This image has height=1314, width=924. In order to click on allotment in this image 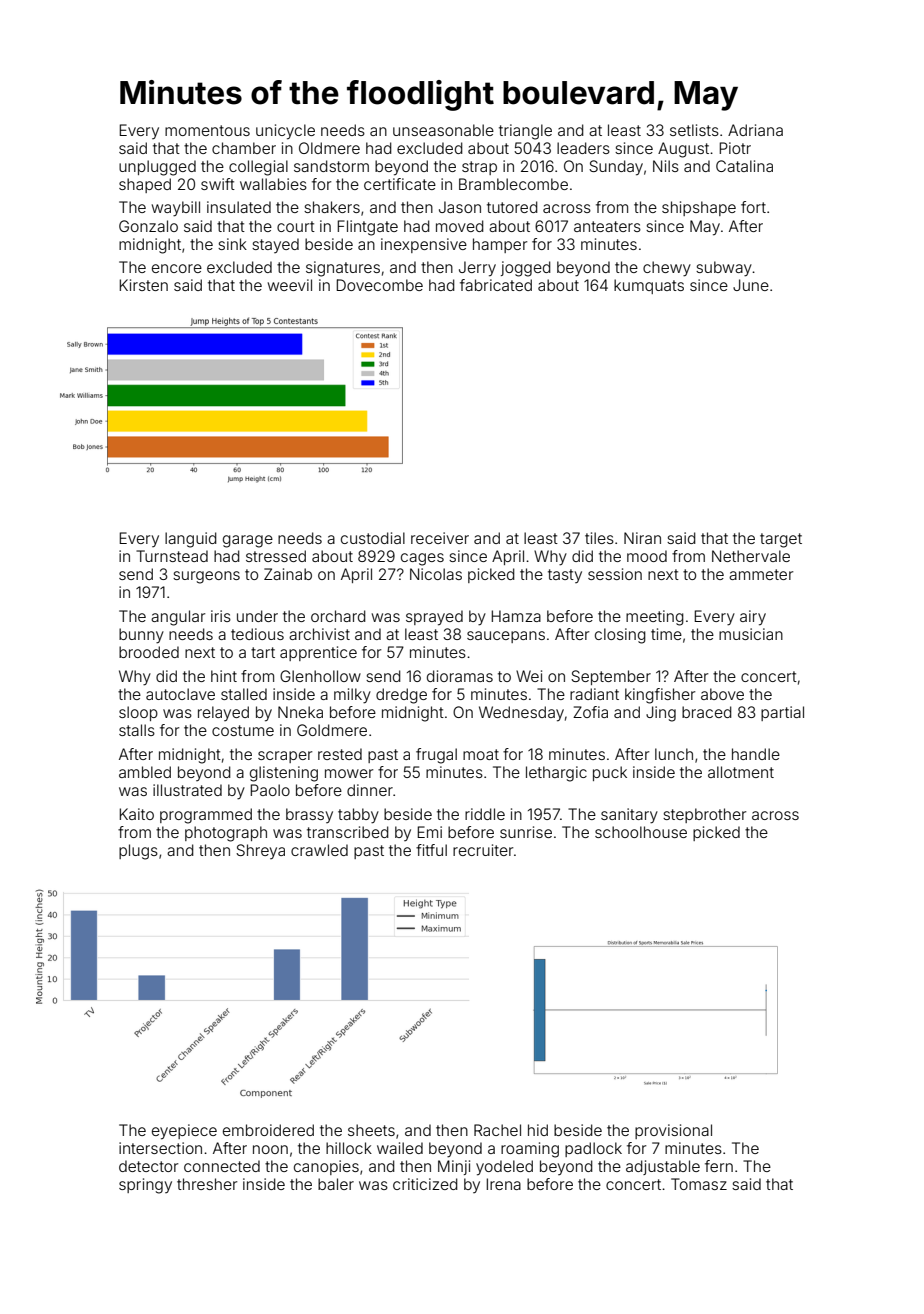, I will do `click(741, 772)`.
